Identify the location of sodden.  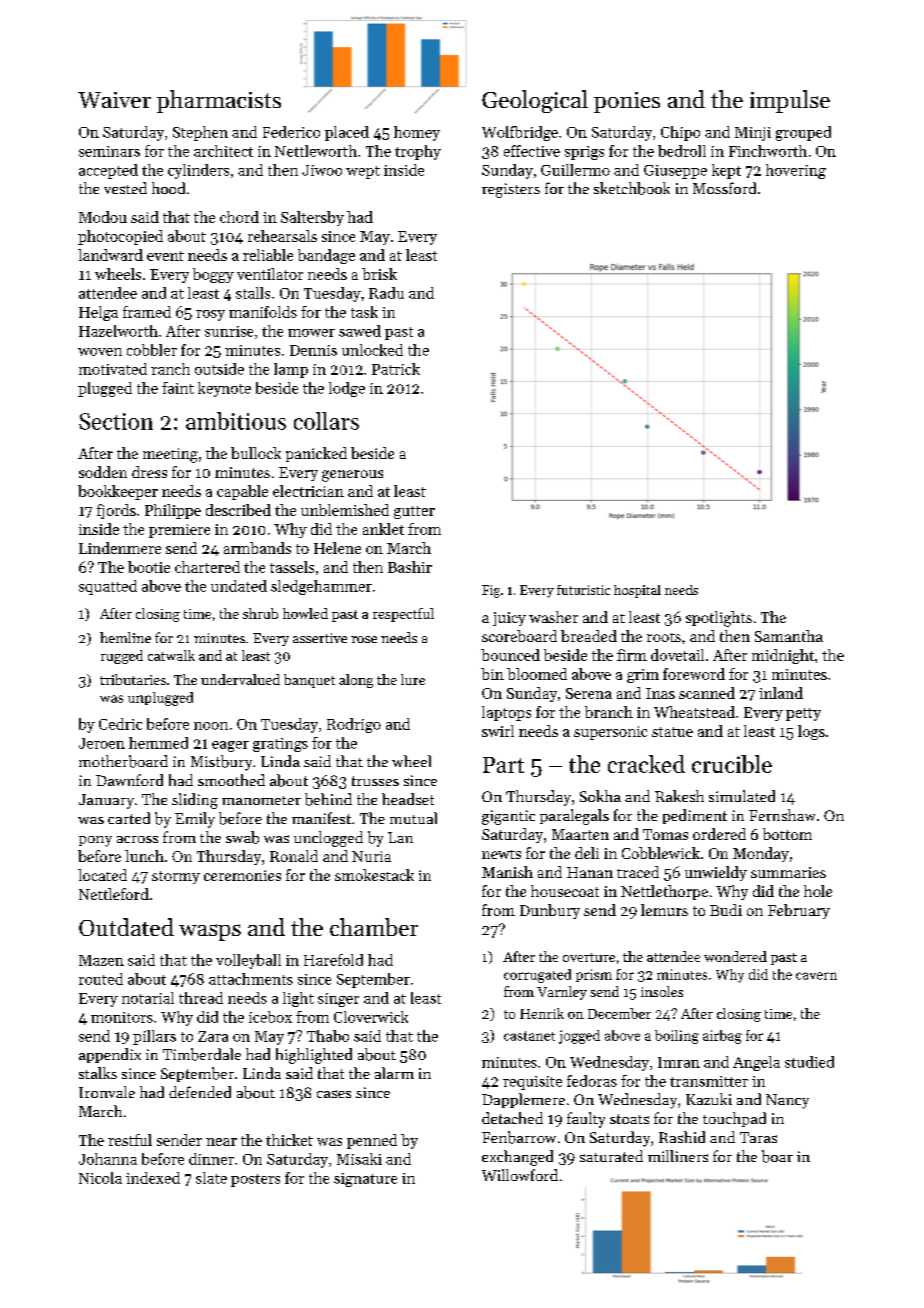
(103, 472).
